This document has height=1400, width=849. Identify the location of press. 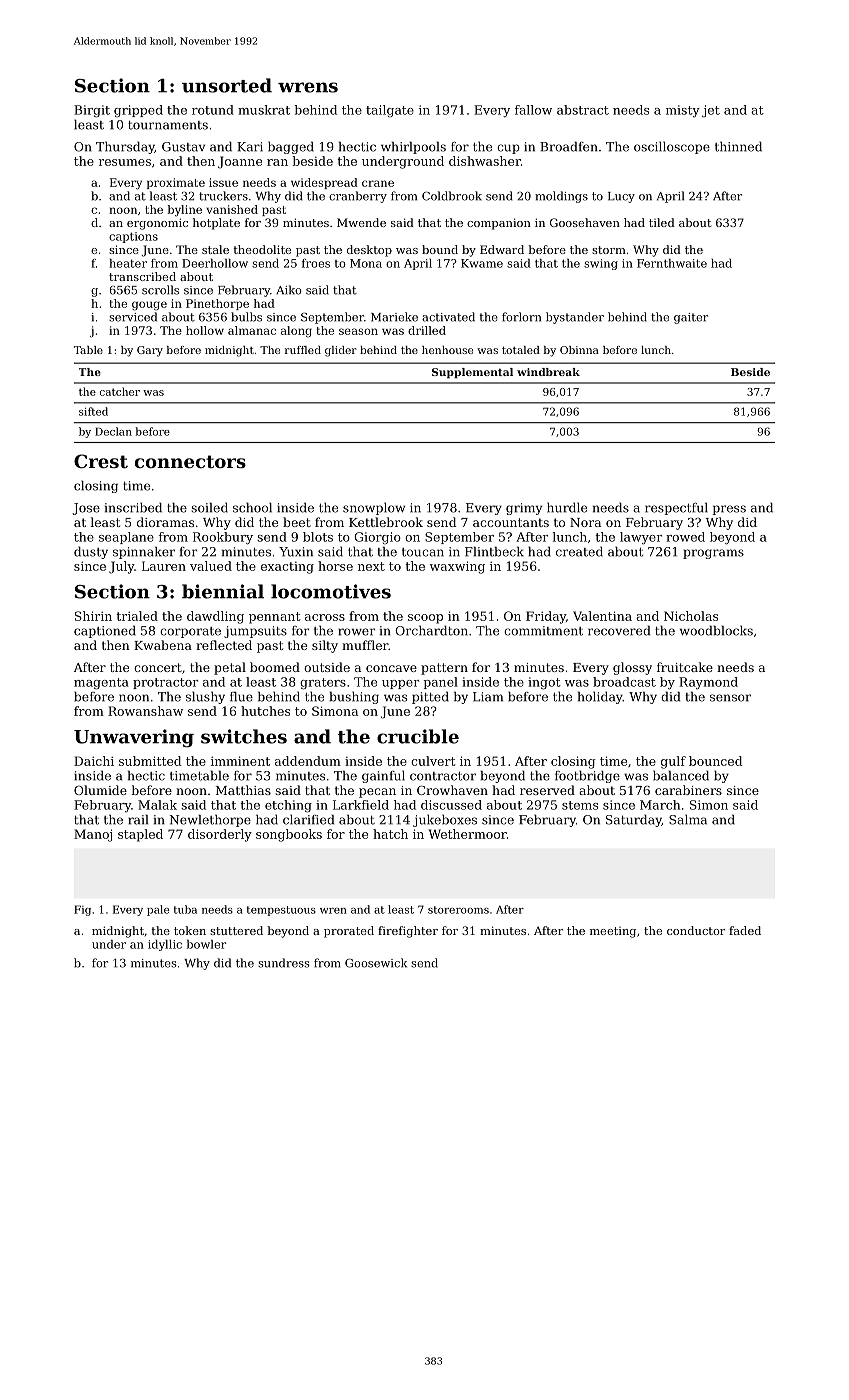
(729, 510).
